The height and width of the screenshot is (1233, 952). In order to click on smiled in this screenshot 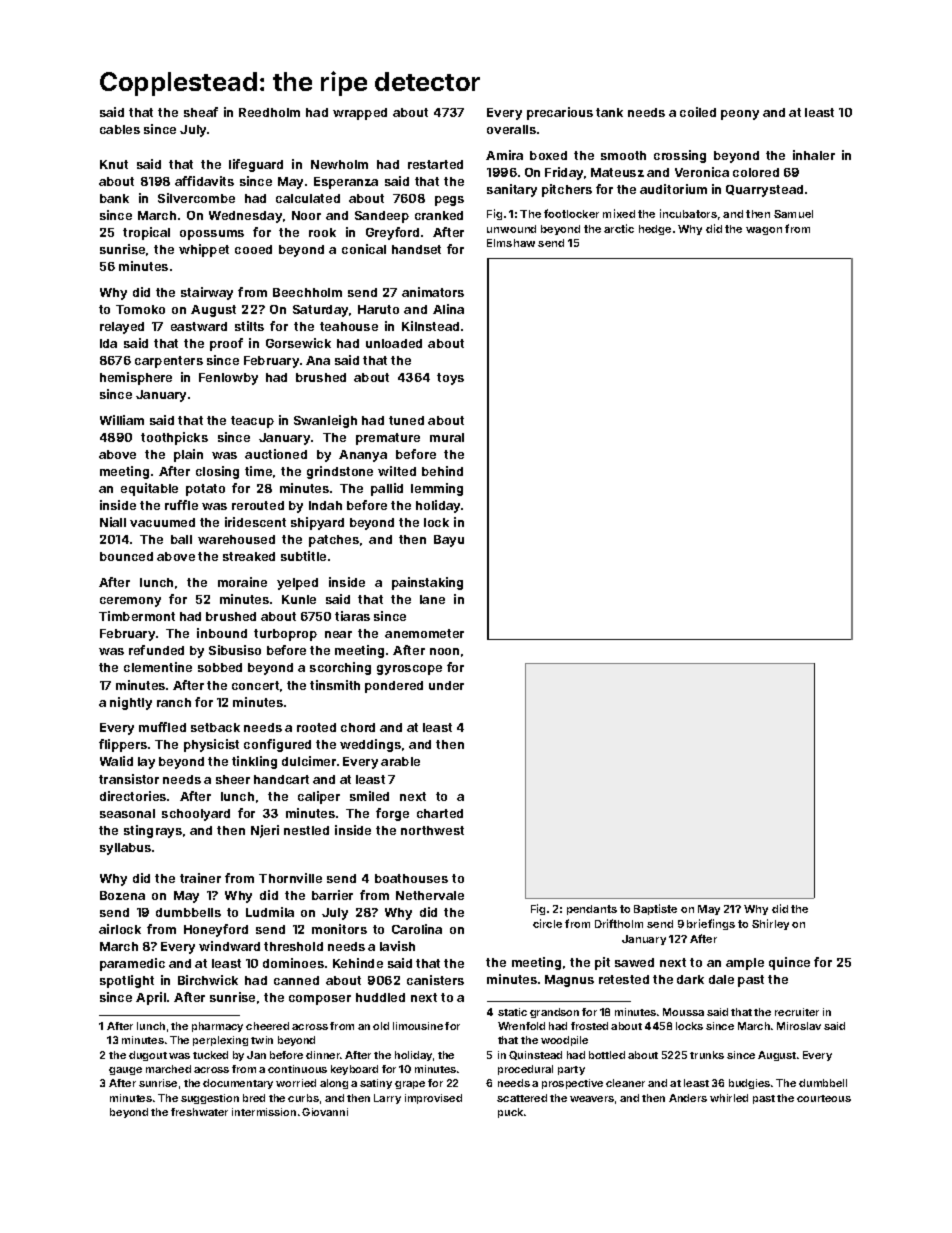, I will do `click(369, 796)`.
